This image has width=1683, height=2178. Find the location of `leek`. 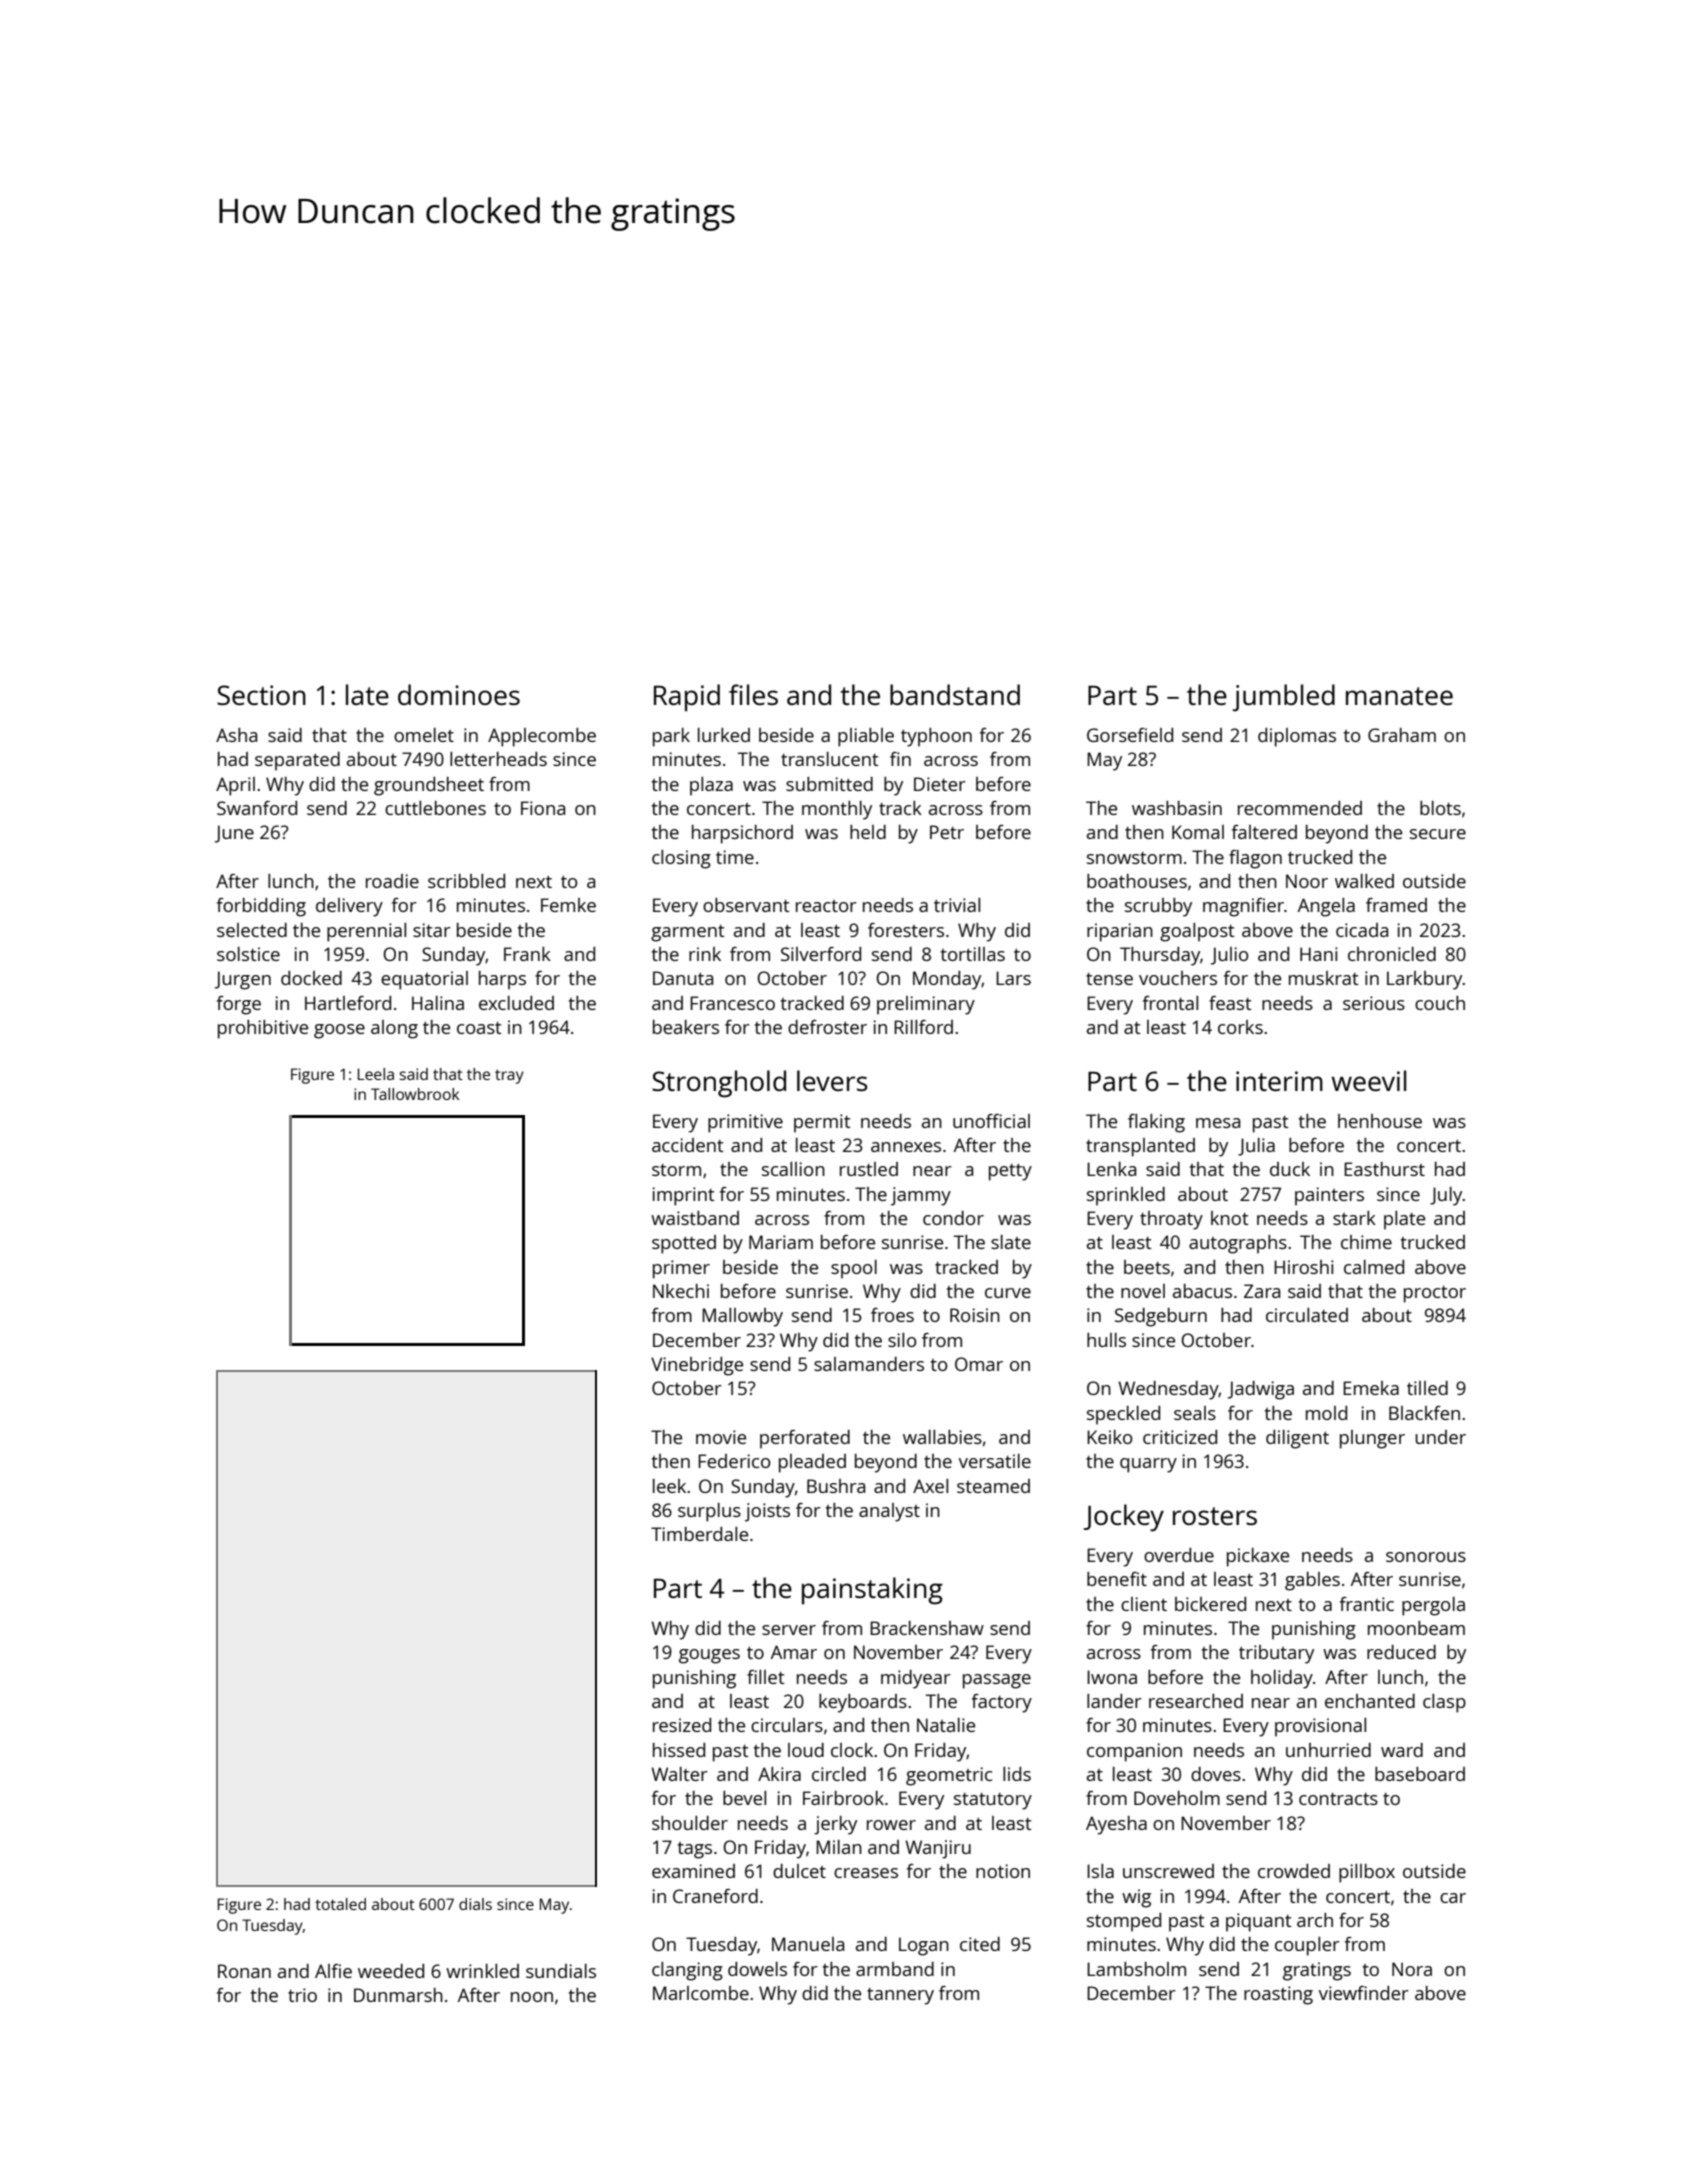

leek is located at coordinates (669, 1486).
